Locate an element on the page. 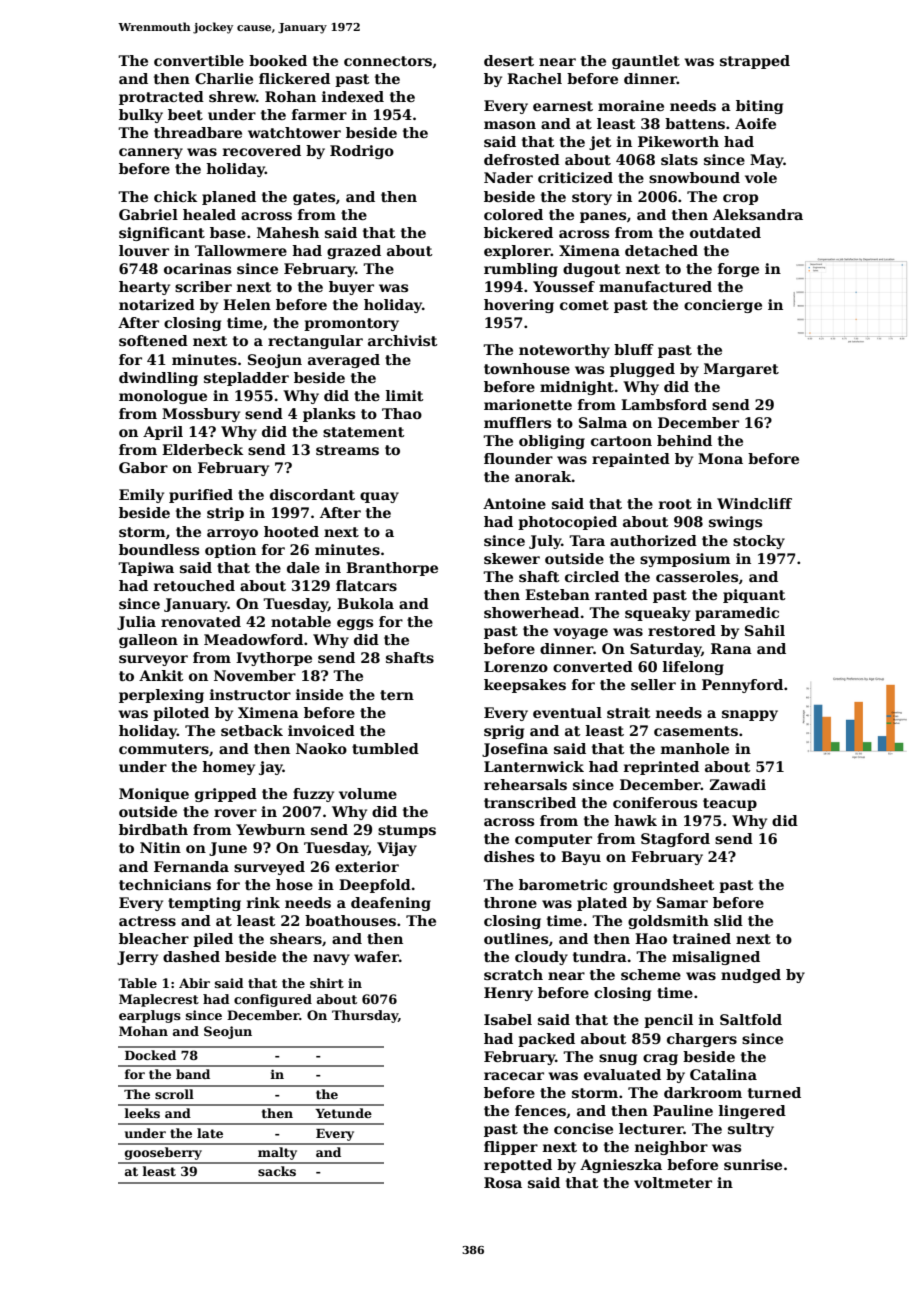 This page has height=1308, width=924. dashed is located at coordinates (191, 956).
